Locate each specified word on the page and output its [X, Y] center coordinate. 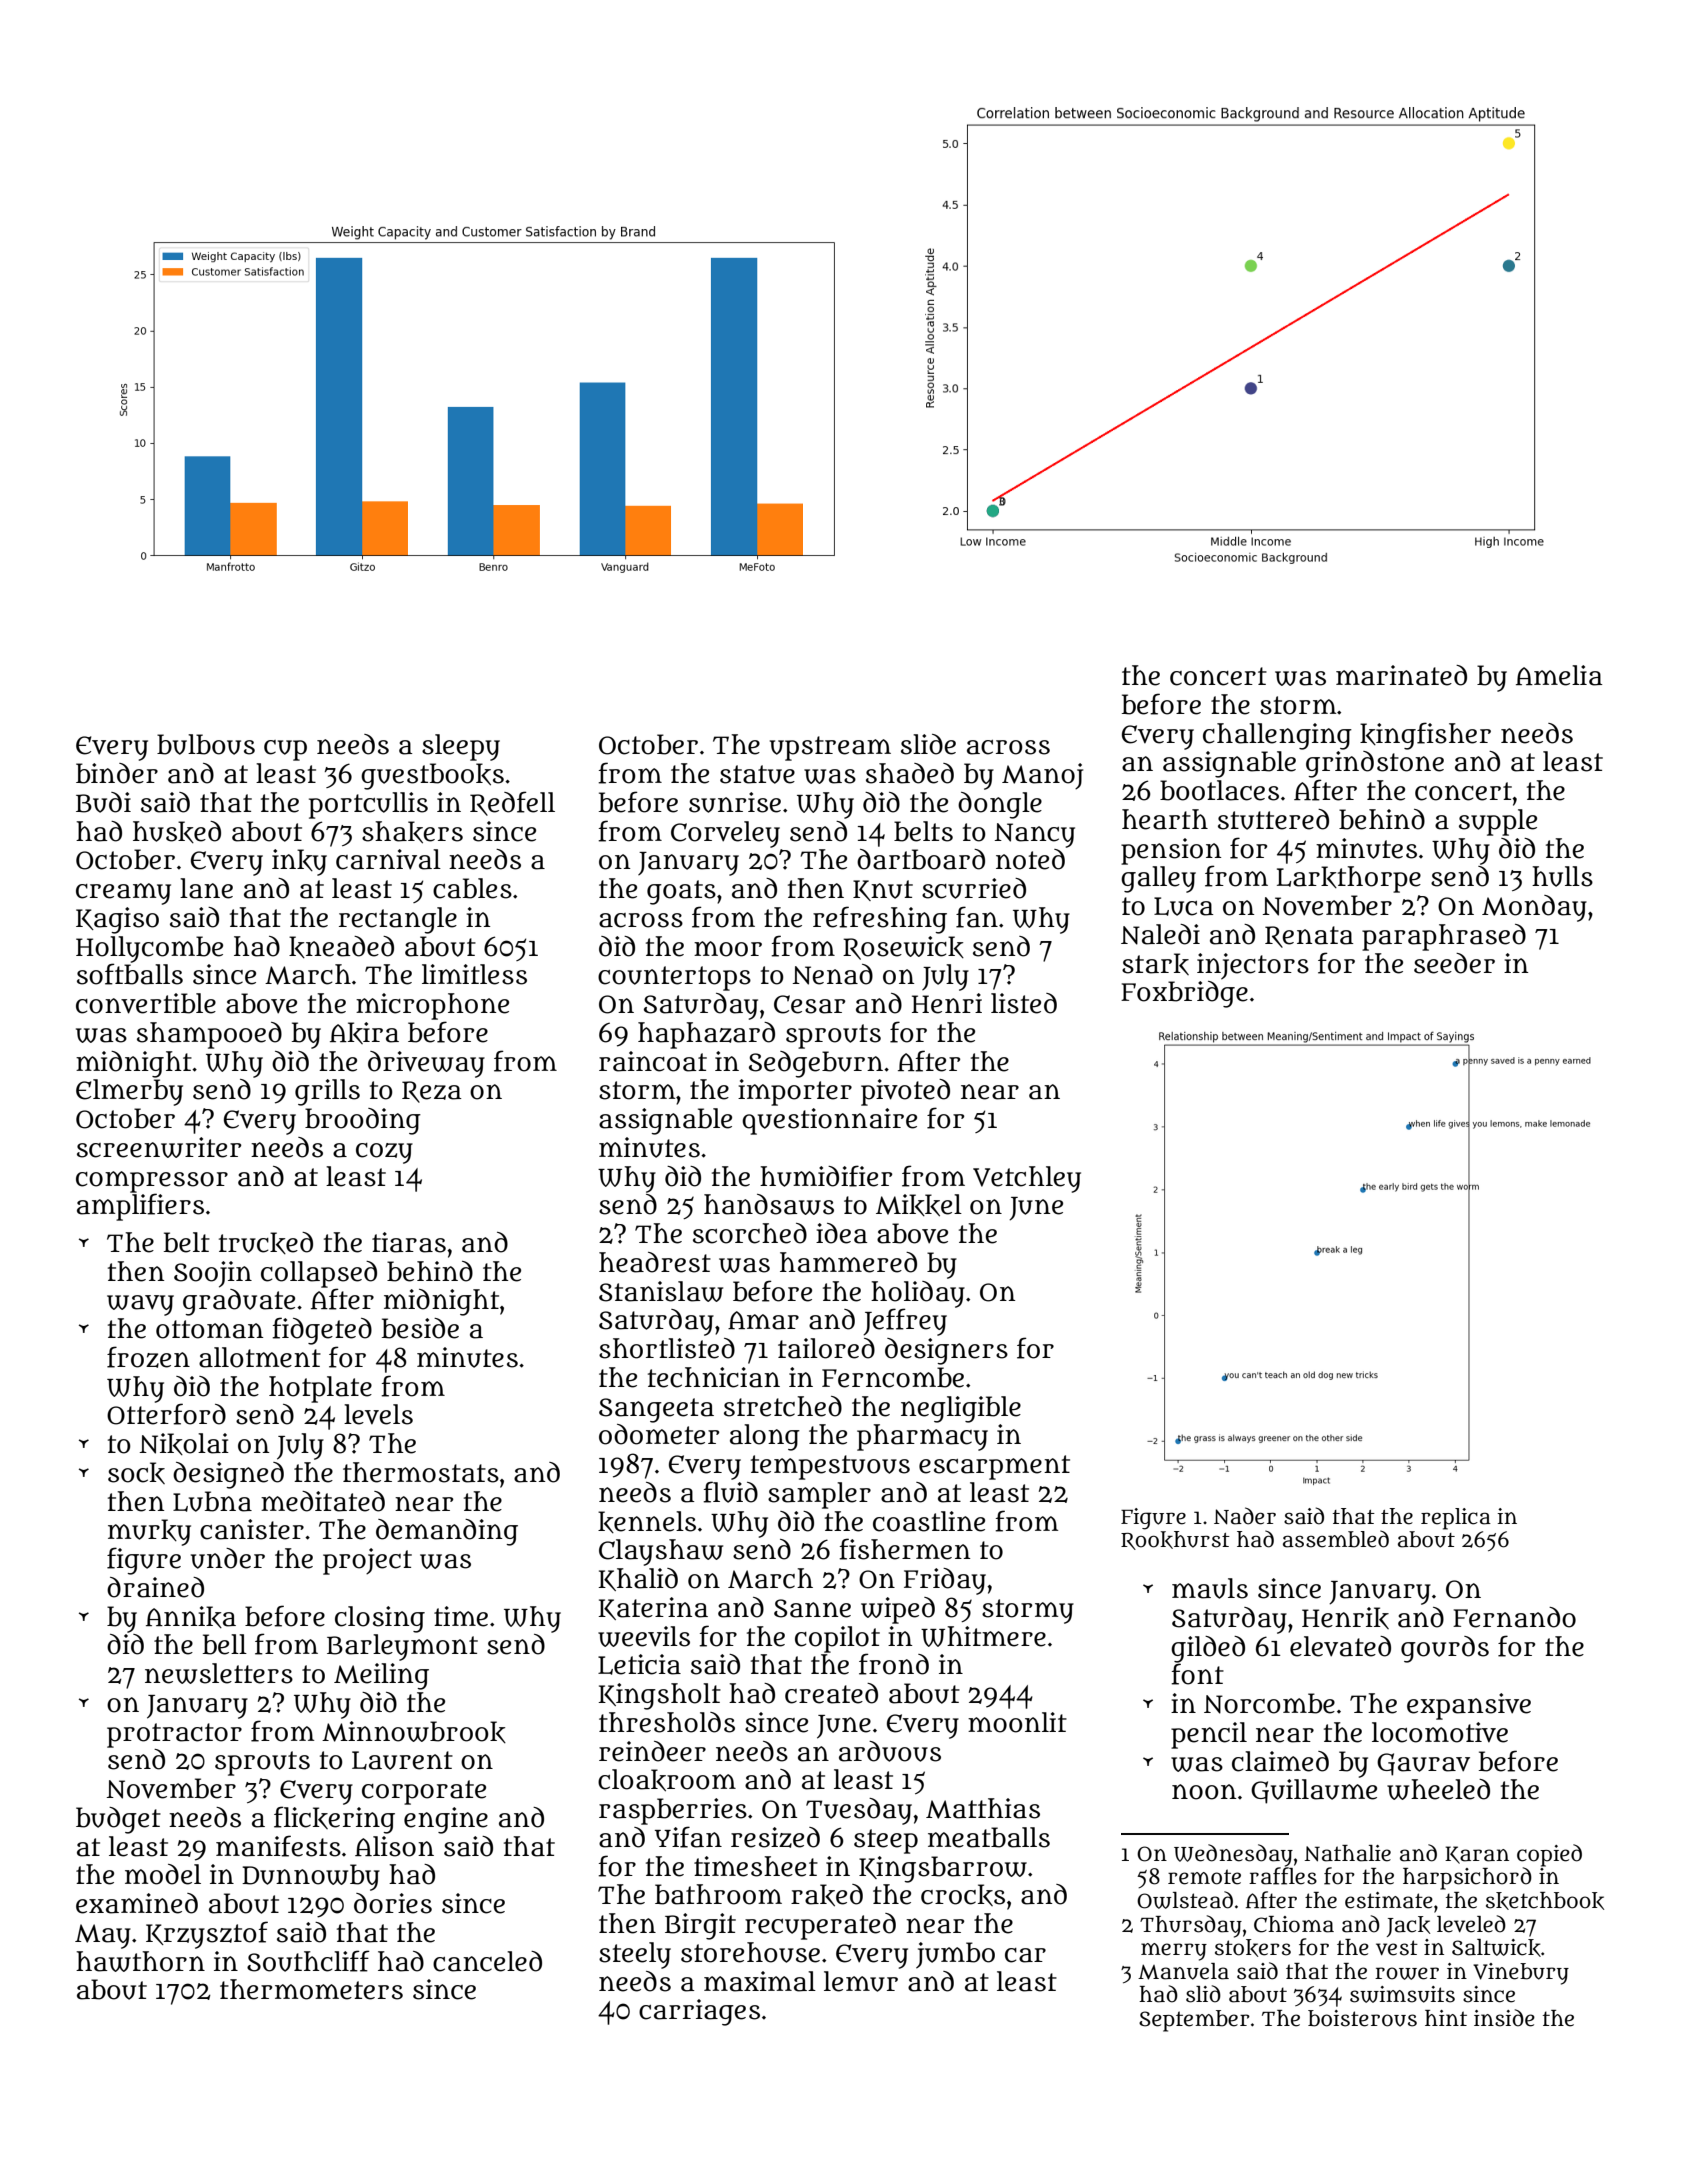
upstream [830, 748]
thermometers [311, 1989]
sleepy [461, 747]
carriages [699, 2012]
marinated [1401, 675]
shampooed [209, 1035]
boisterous [1362, 2018]
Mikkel [919, 1205]
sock [136, 1473]
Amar [763, 1320]
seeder [1454, 963]
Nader [1245, 1516]
